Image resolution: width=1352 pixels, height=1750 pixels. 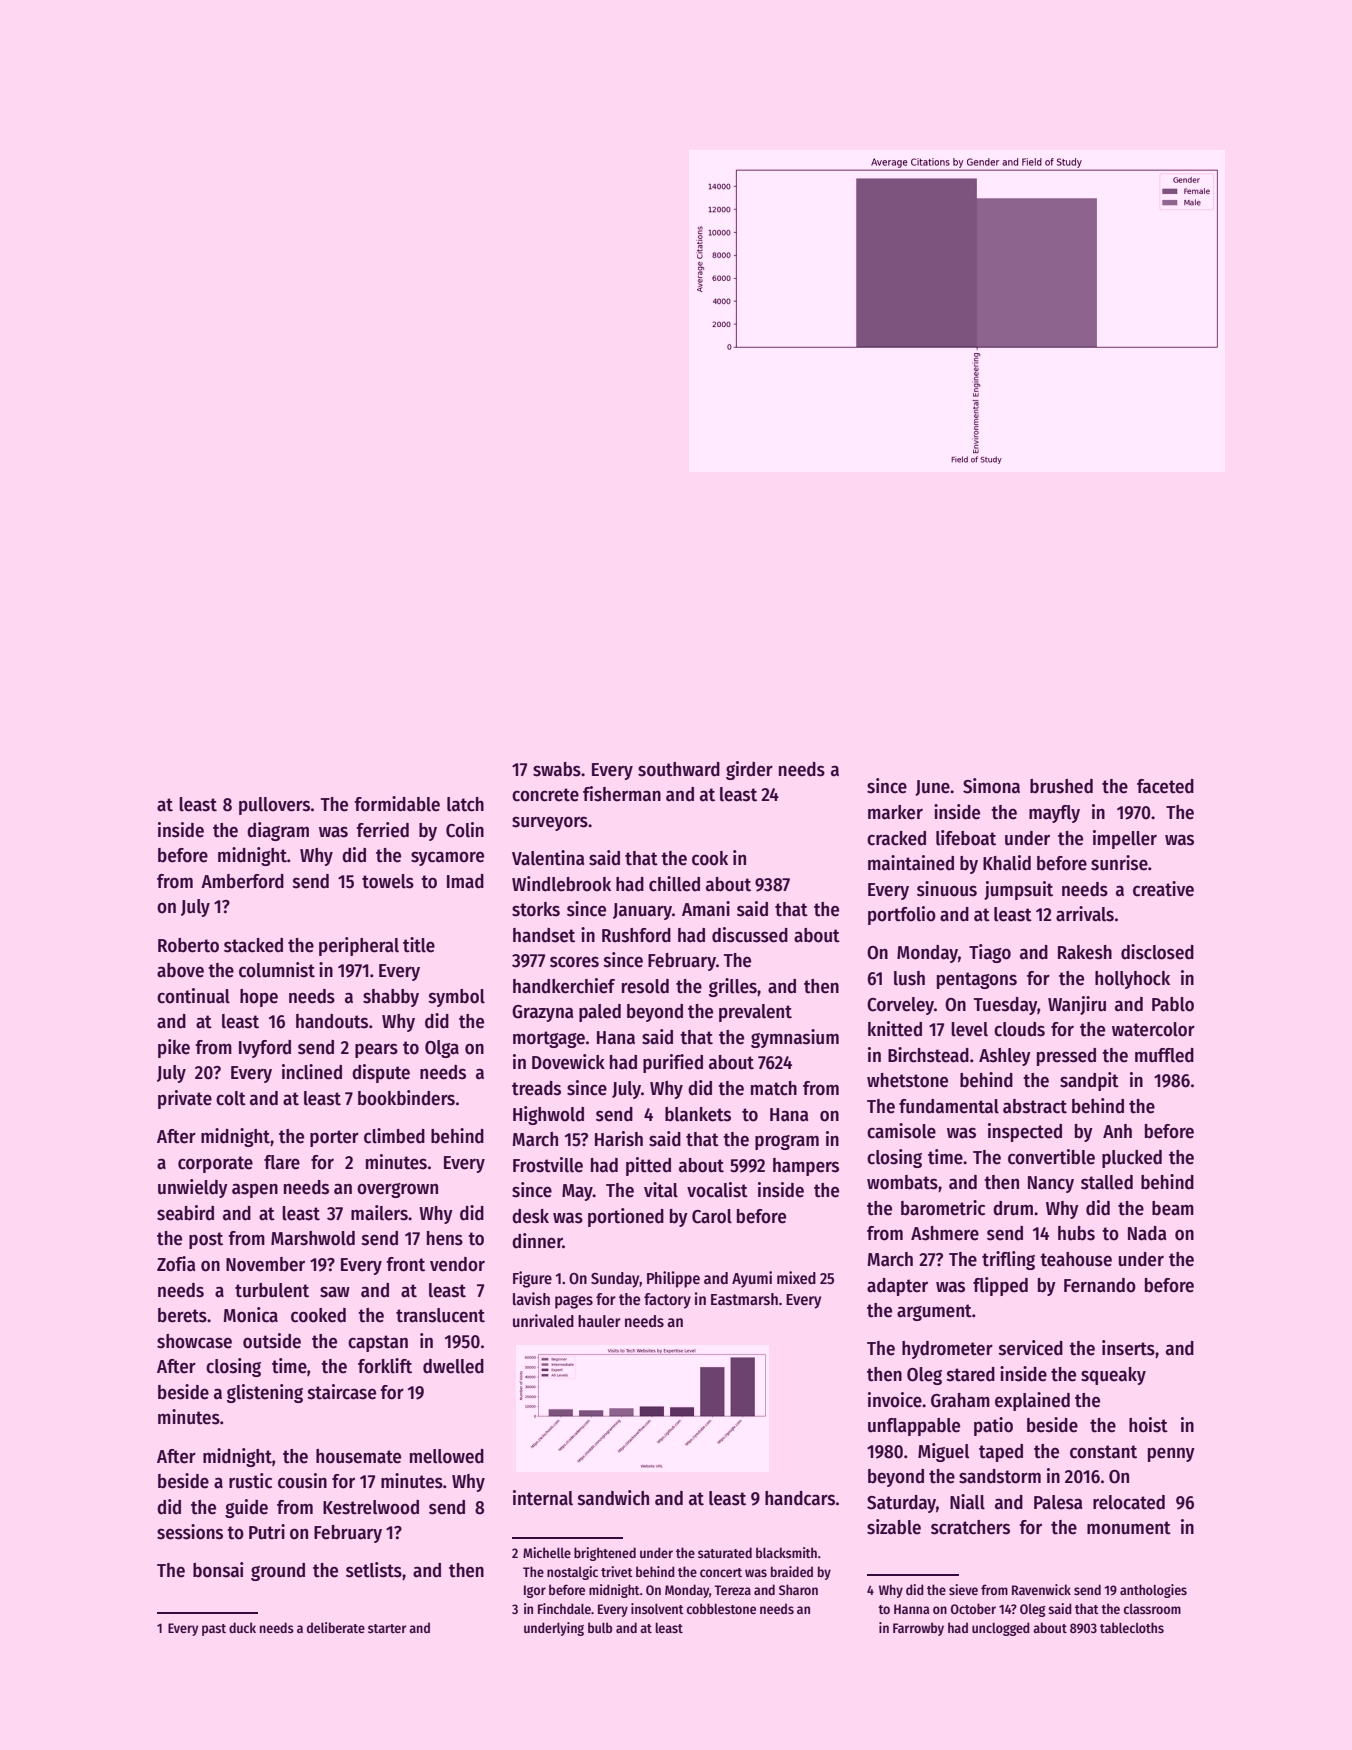 I want to click on formidable, so click(x=397, y=804).
